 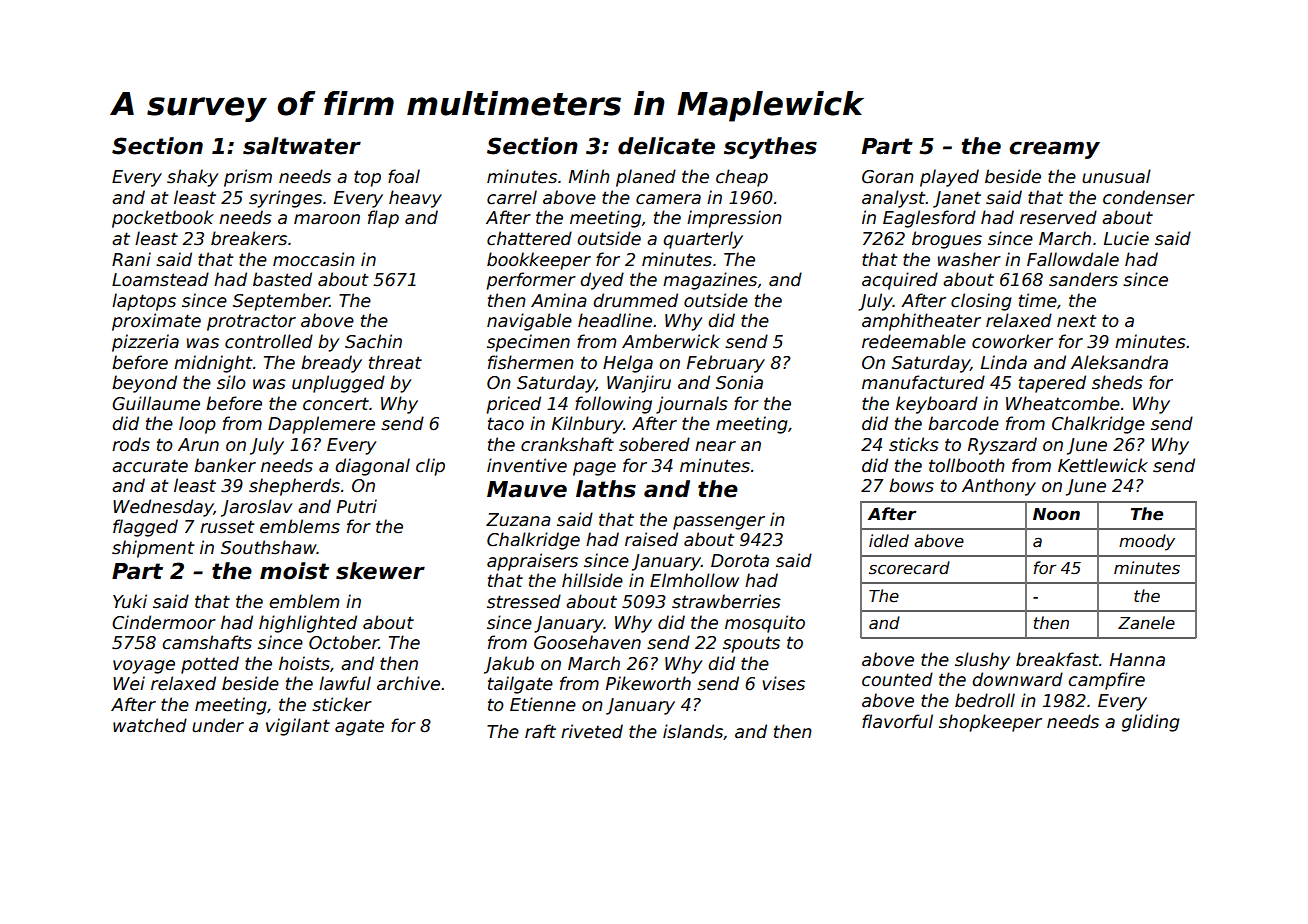 What do you see at coordinates (198, 445) in the screenshot?
I see `Arun` at bounding box center [198, 445].
